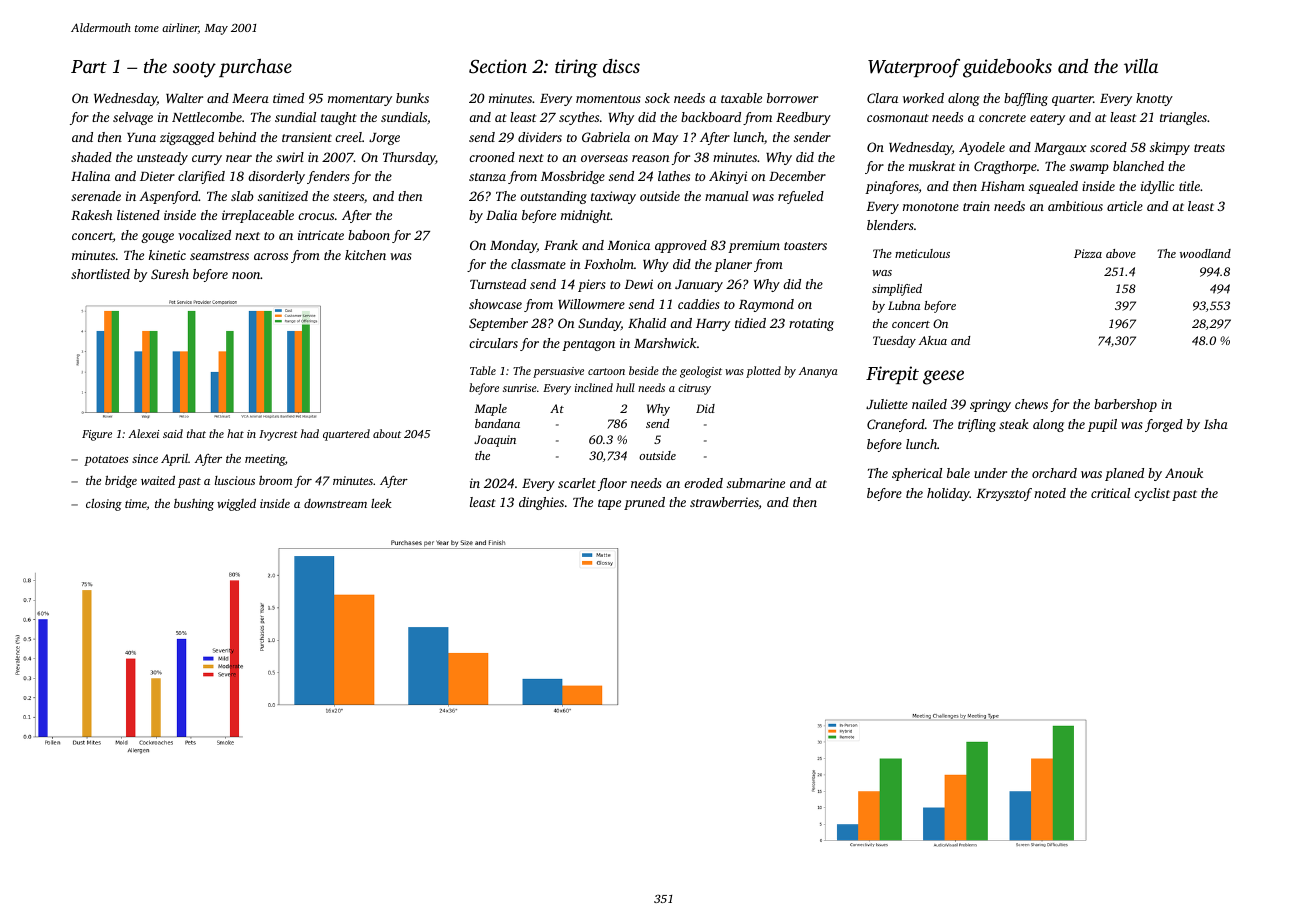 The height and width of the screenshot is (924, 1308). I want to click on closing, so click(104, 505).
